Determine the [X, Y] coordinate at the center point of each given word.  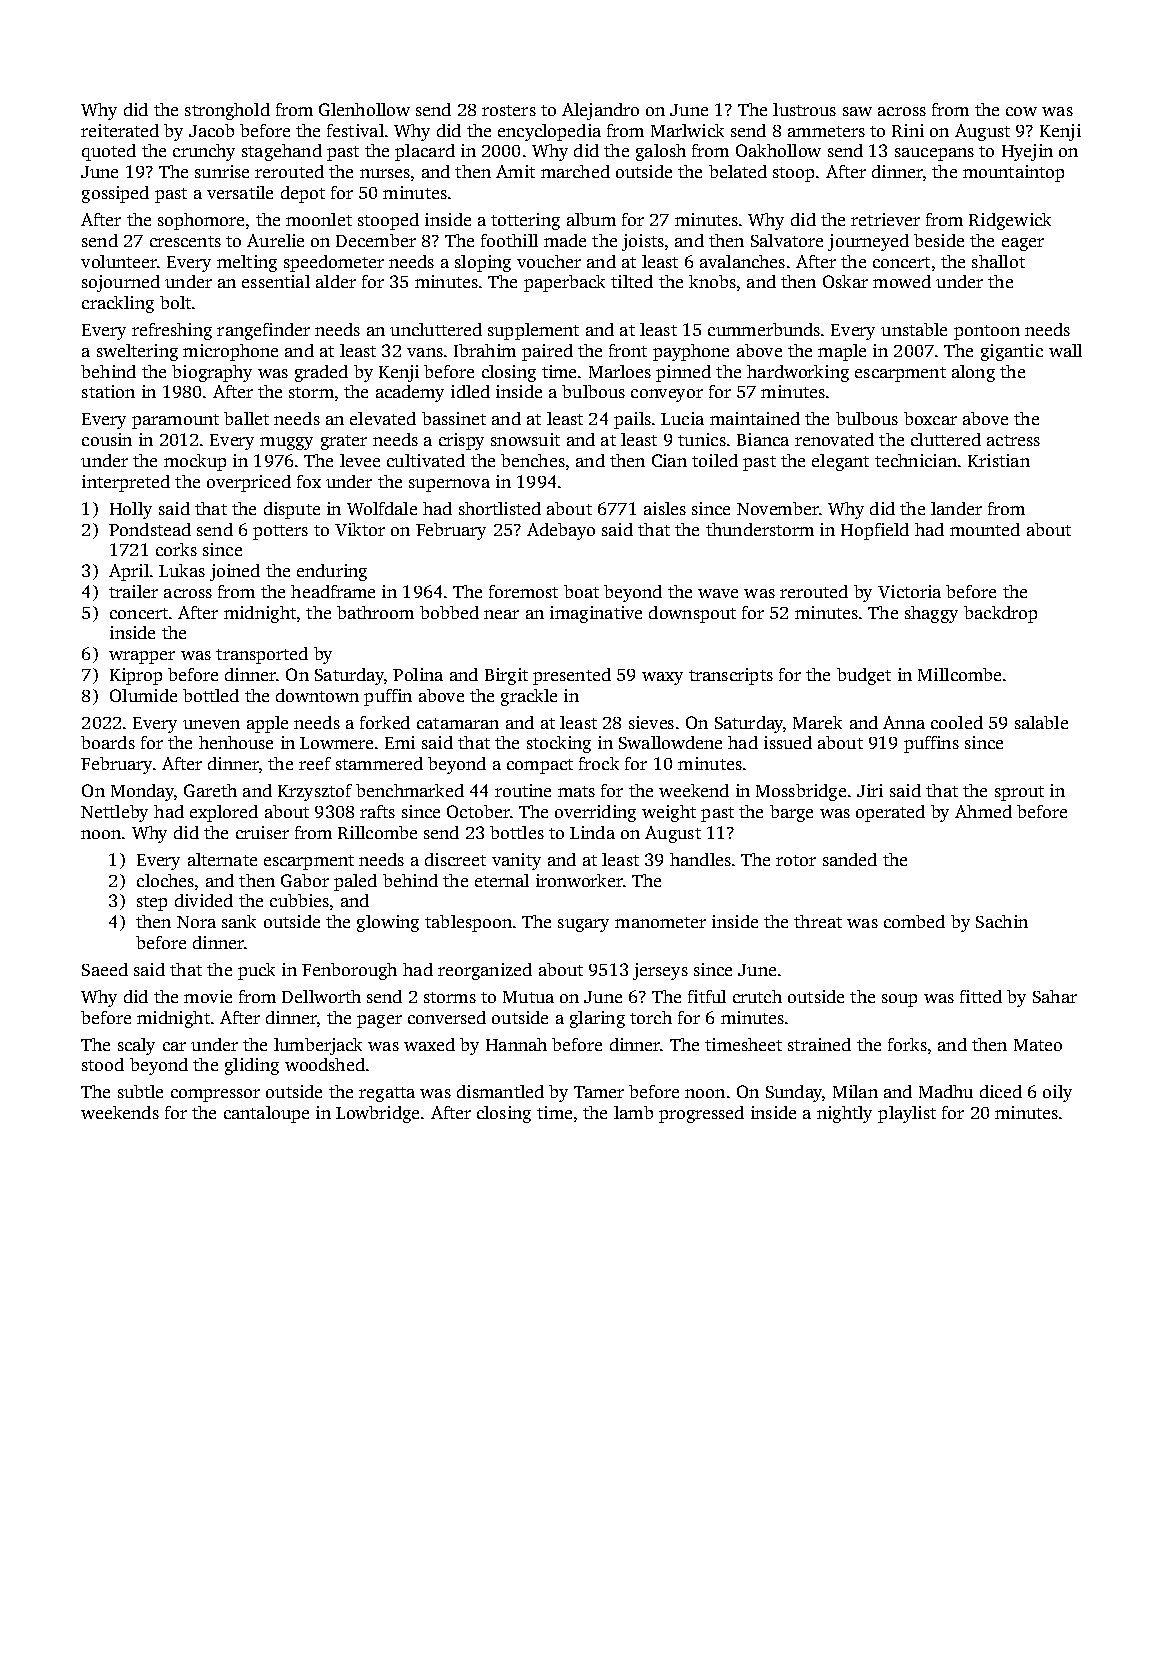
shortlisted [500, 508]
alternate [222, 859]
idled [470, 391]
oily [1057, 1093]
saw [857, 111]
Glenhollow [364, 109]
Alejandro [600, 111]
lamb [633, 1112]
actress [1013, 440]
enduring [332, 572]
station [108, 391]
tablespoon [468, 923]
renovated [834, 439]
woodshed [325, 1064]
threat [818, 921]
